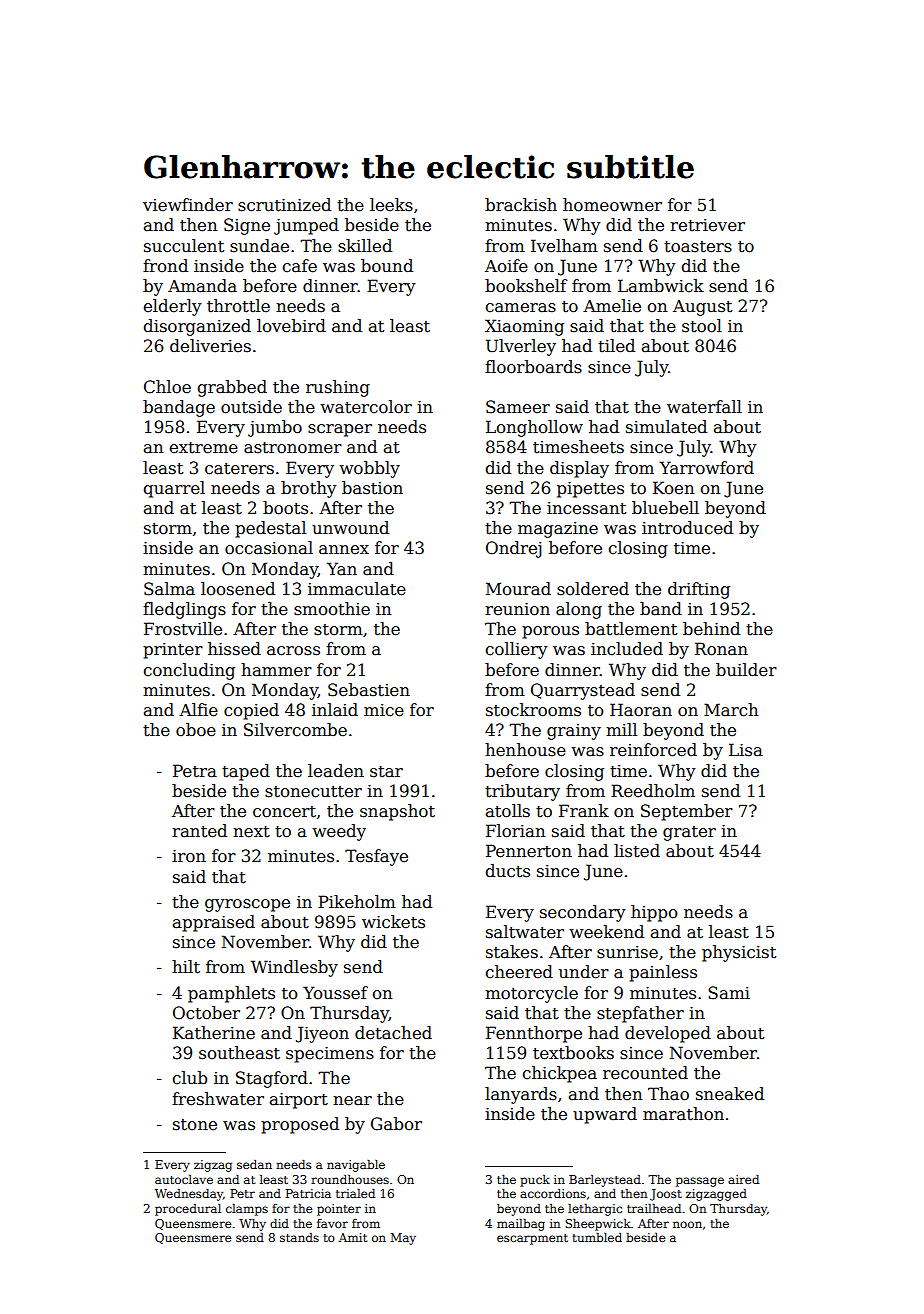  I want to click on Stagford, so click(272, 1079).
